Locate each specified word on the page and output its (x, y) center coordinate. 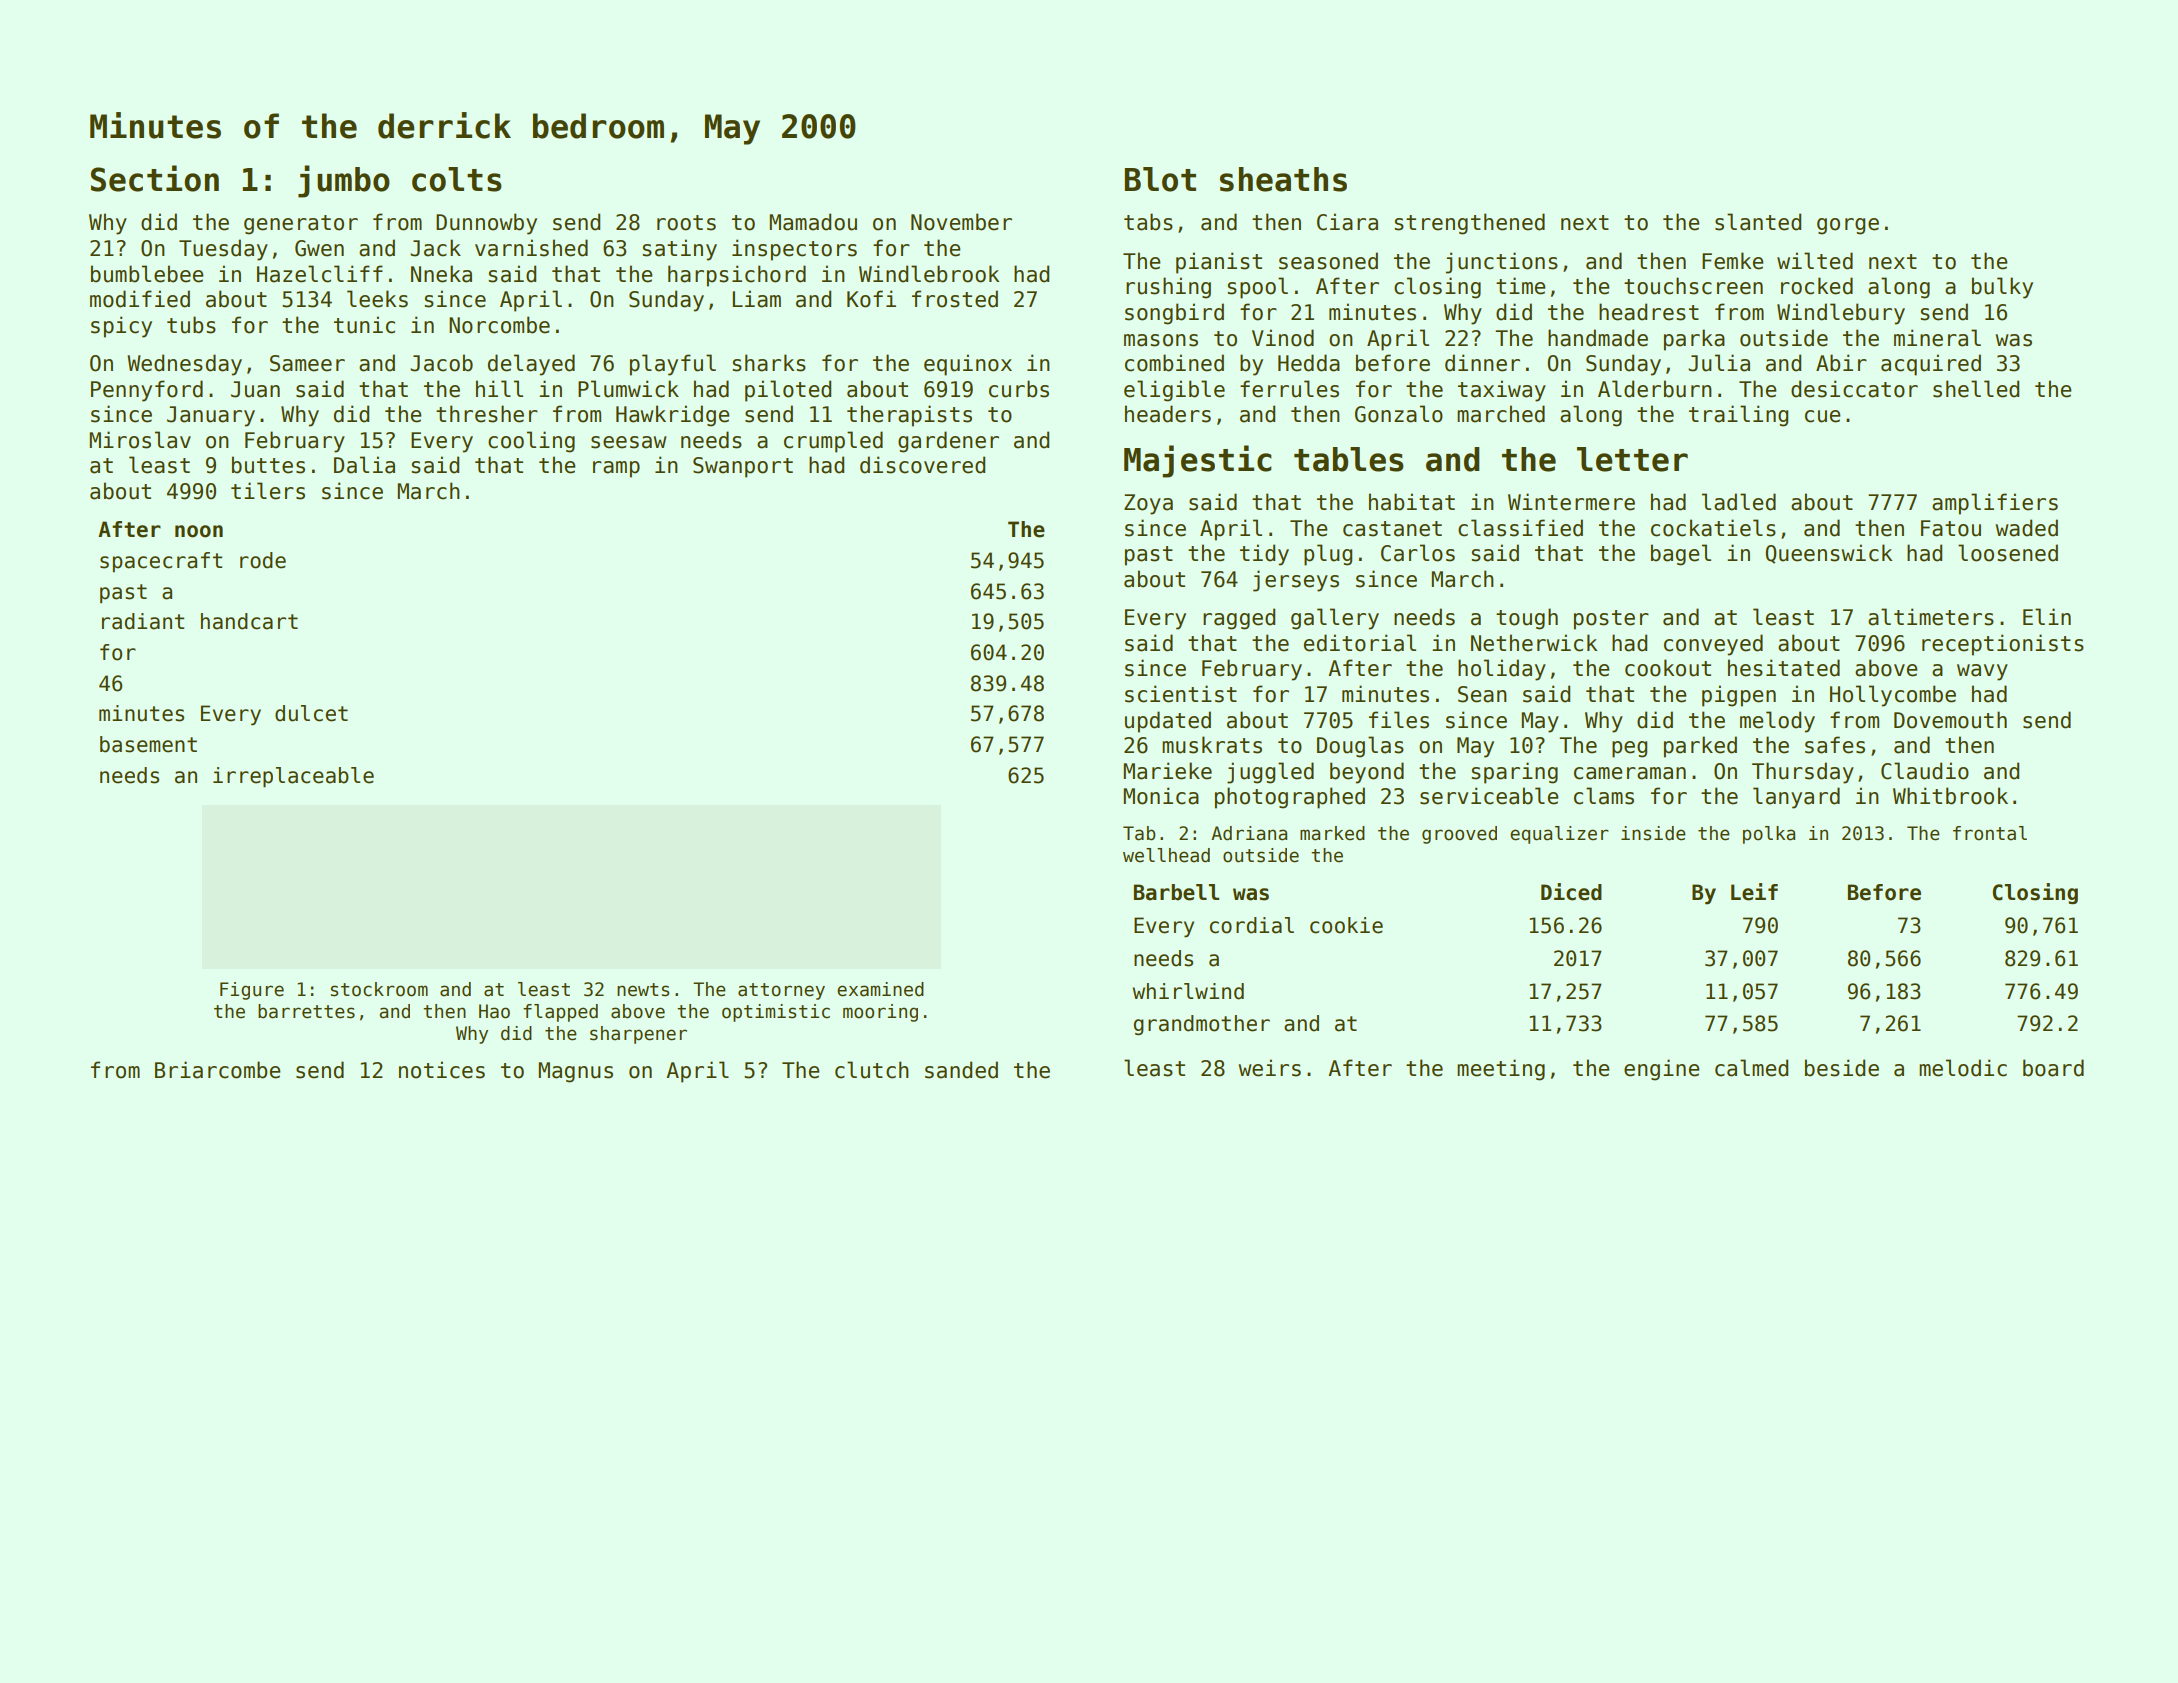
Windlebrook (929, 274)
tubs (191, 325)
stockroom (379, 989)
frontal (1990, 833)
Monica (1161, 796)
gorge (1848, 226)
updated (1168, 722)
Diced (1571, 892)
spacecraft (161, 562)
